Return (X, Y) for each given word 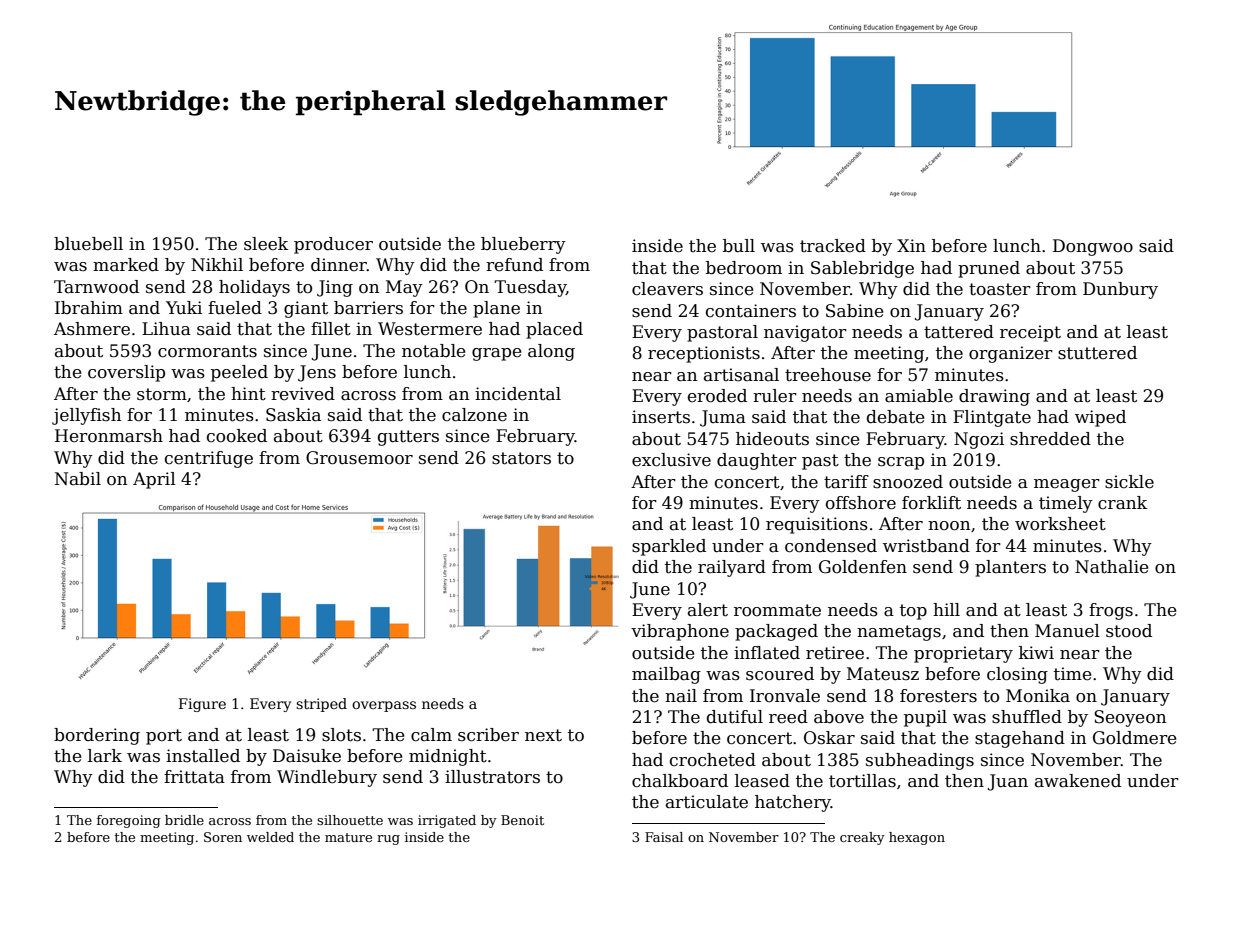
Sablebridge (862, 269)
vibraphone (680, 632)
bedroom (744, 268)
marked (126, 265)
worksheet (1060, 524)
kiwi (1036, 652)
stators (521, 458)
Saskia (293, 415)
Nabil (78, 479)
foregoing (129, 821)
